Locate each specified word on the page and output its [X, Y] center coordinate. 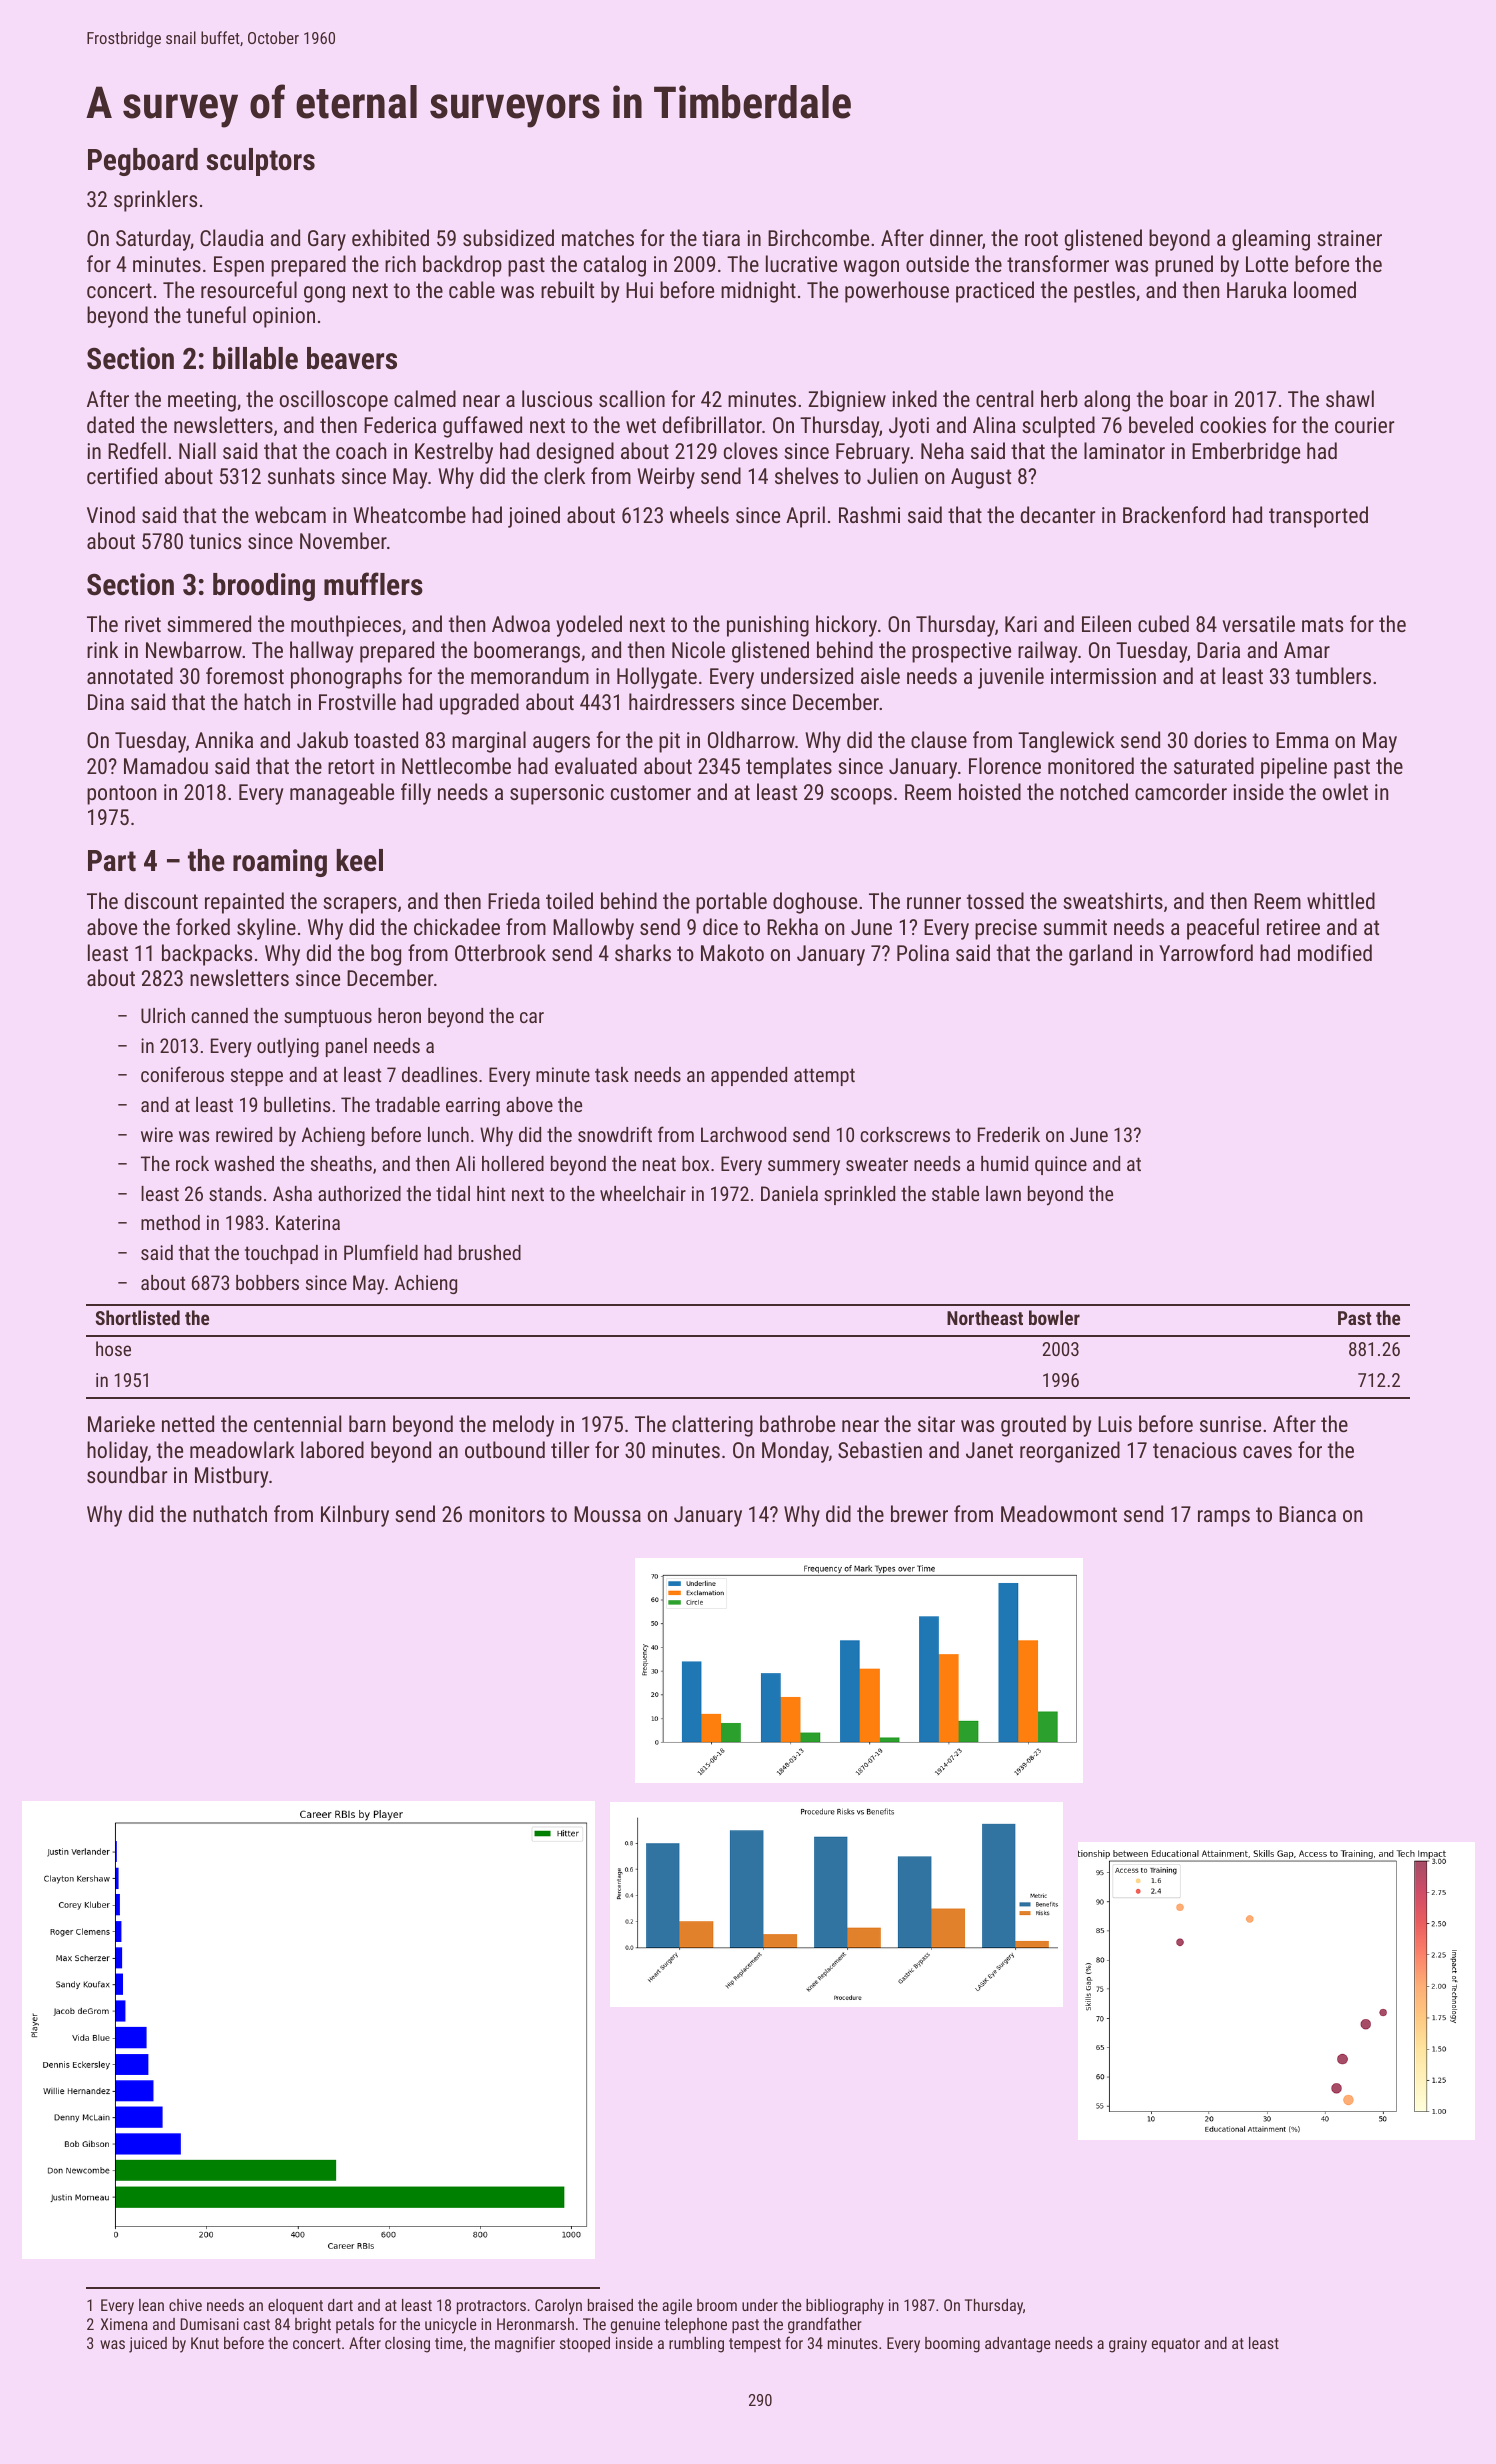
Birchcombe [818, 237]
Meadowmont [1059, 1513]
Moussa [607, 1514]
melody [523, 1426]
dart [340, 2305]
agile [677, 2307]
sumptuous [328, 1018]
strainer [1349, 238]
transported [1318, 517]
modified [1335, 952]
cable [472, 289]
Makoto [732, 952]
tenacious [1195, 1450]
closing [407, 2345]
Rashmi [869, 514]
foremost [245, 675]
